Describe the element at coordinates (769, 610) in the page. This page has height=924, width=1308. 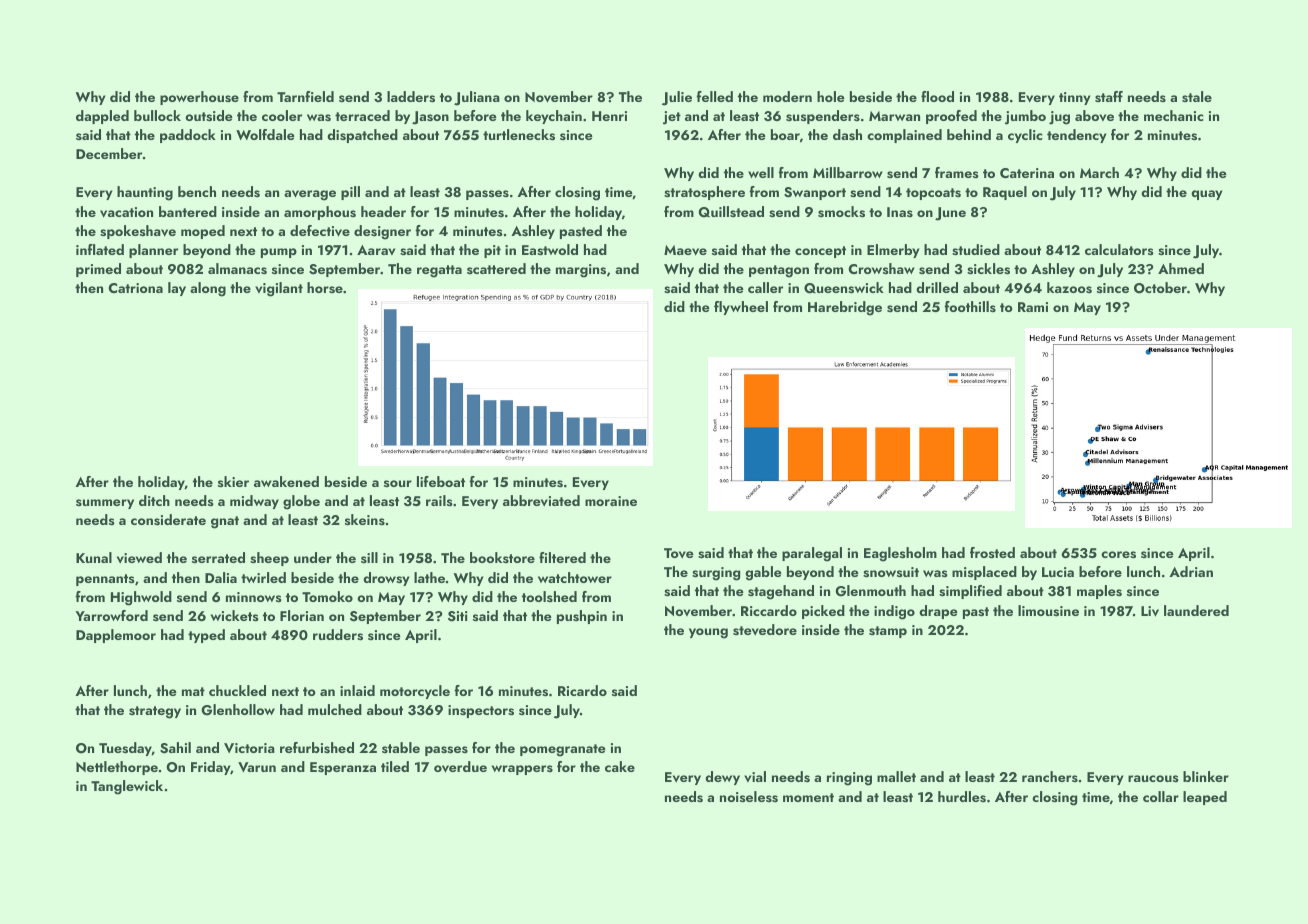
I see `Riccardo` at that location.
